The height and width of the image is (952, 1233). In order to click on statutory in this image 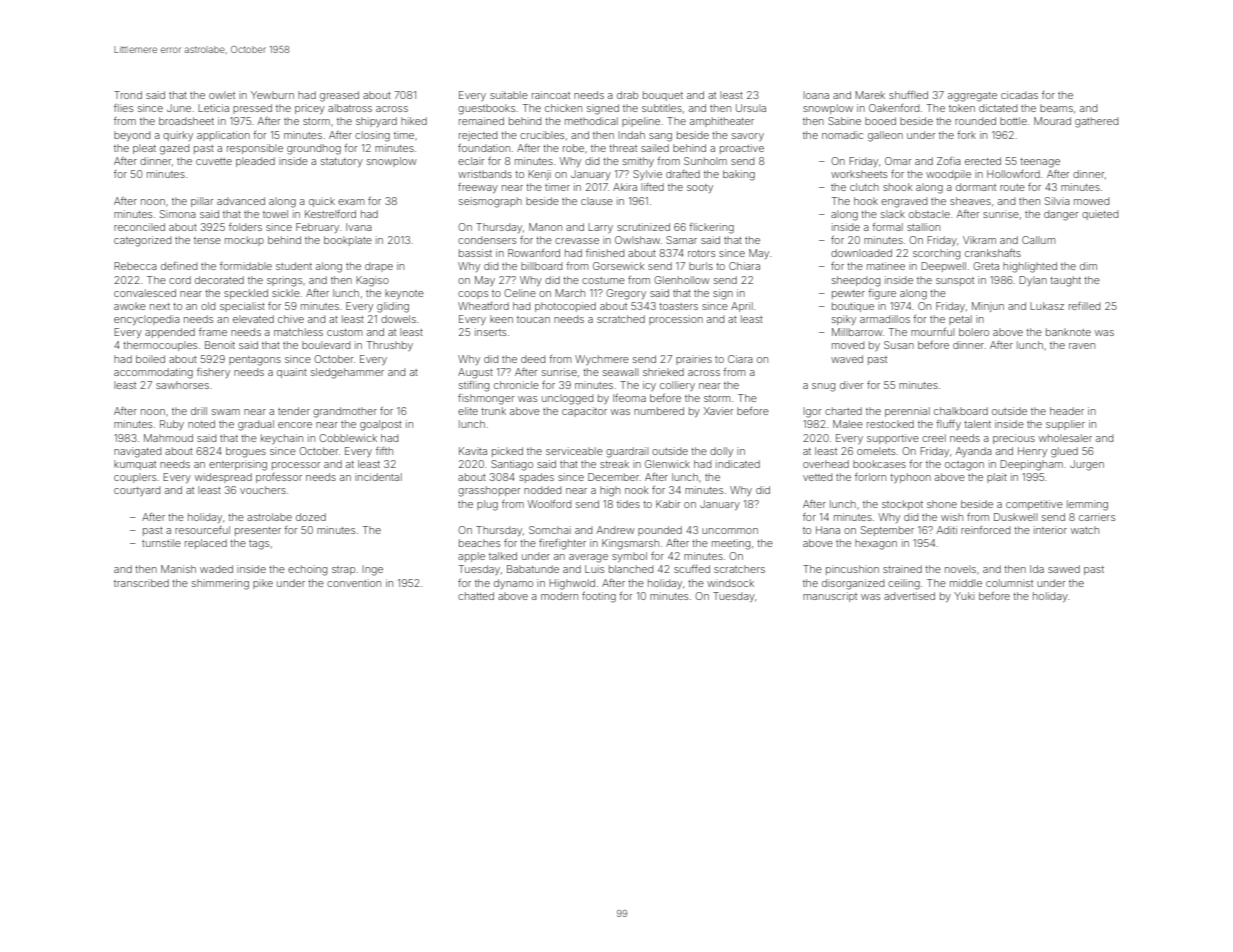, I will do `click(342, 162)`.
